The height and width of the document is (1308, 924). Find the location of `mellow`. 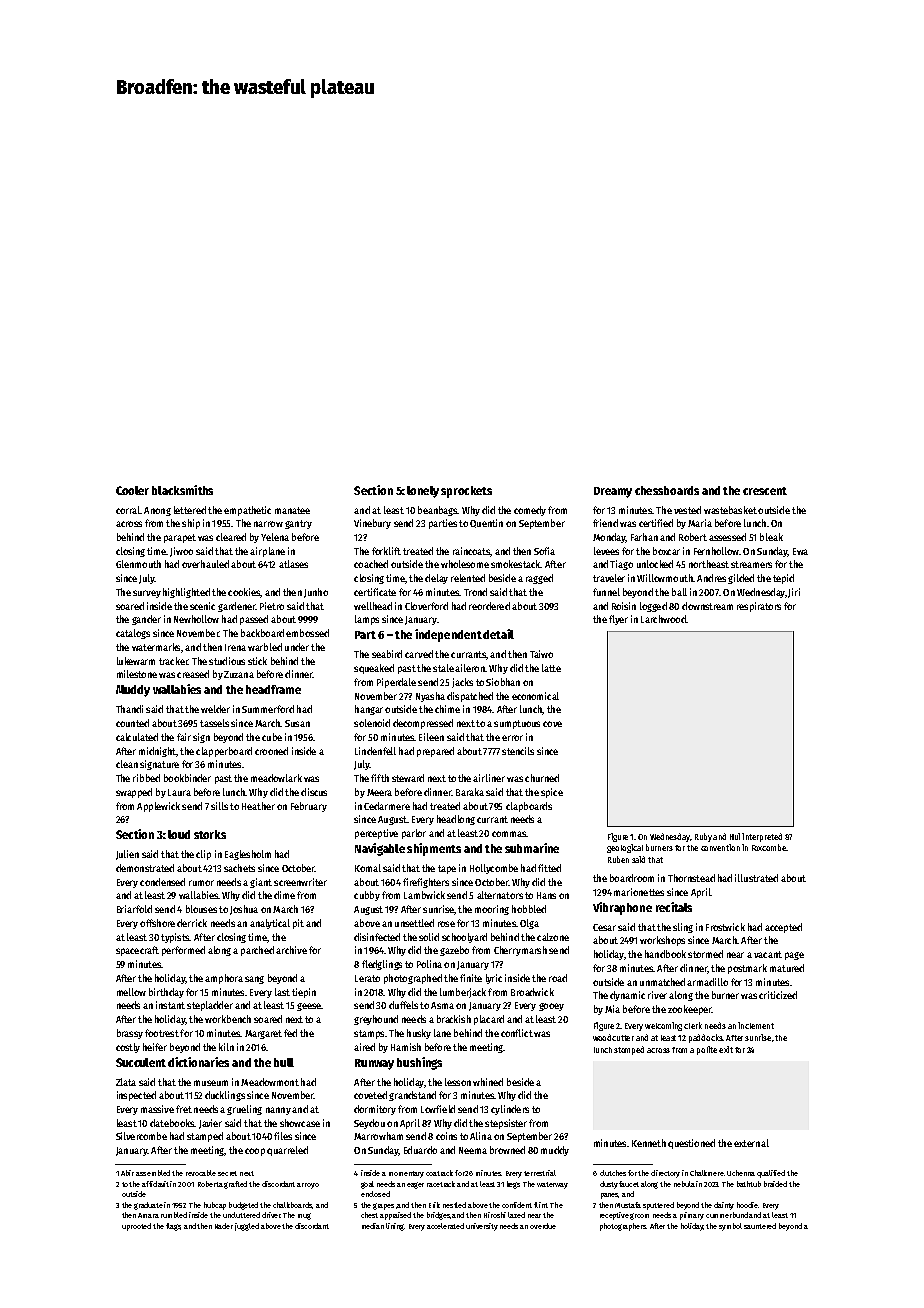

mellow is located at coordinates (131, 992).
